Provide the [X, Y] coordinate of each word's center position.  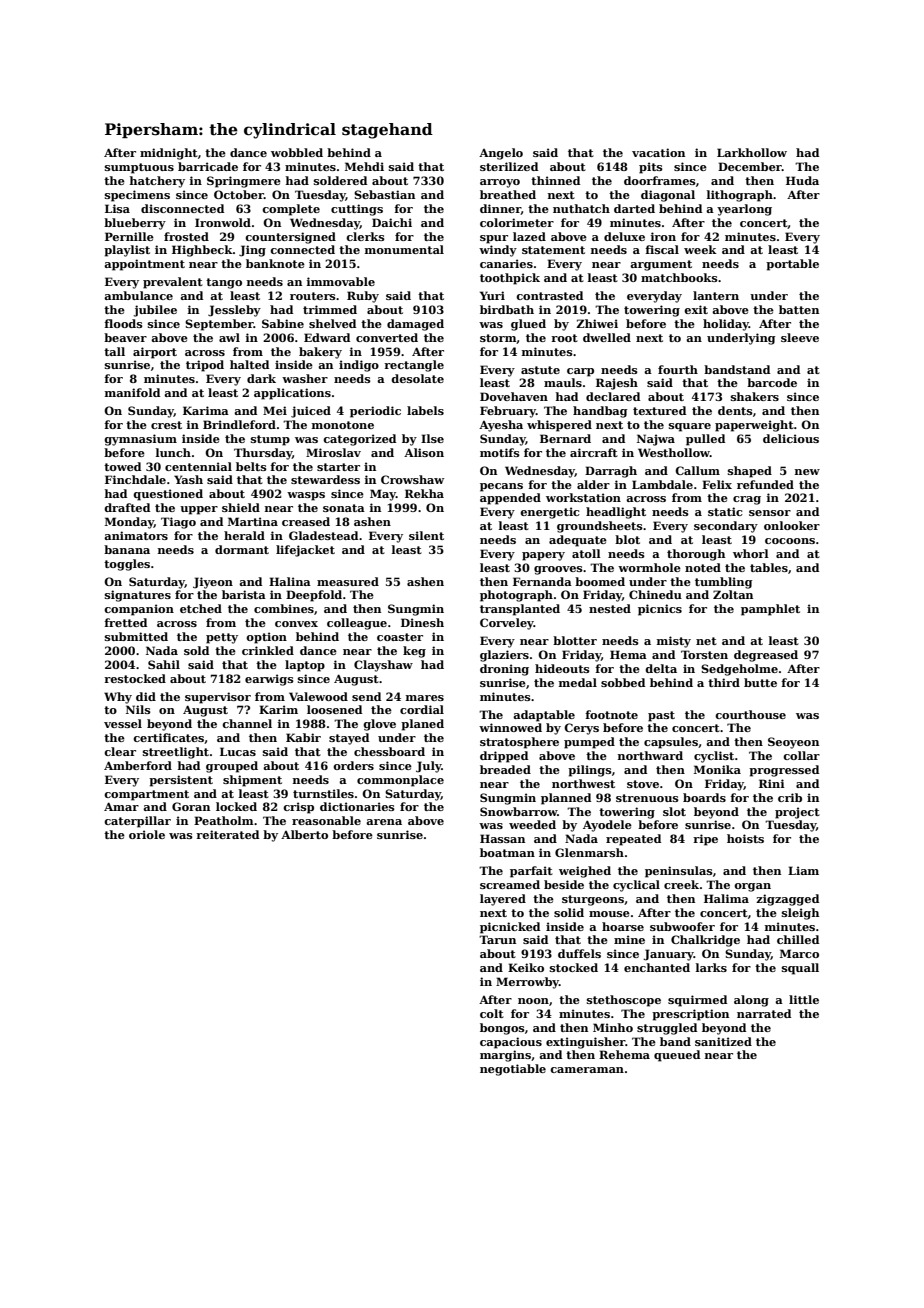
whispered [559, 426]
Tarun [497, 939]
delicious [791, 438]
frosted [186, 236]
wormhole [649, 567]
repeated [633, 840]
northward [650, 755]
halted [249, 364]
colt [492, 1013]
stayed [349, 739]
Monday [129, 523]
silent [426, 535]
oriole [147, 834]
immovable [341, 281]
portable [792, 265]
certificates [168, 737]
